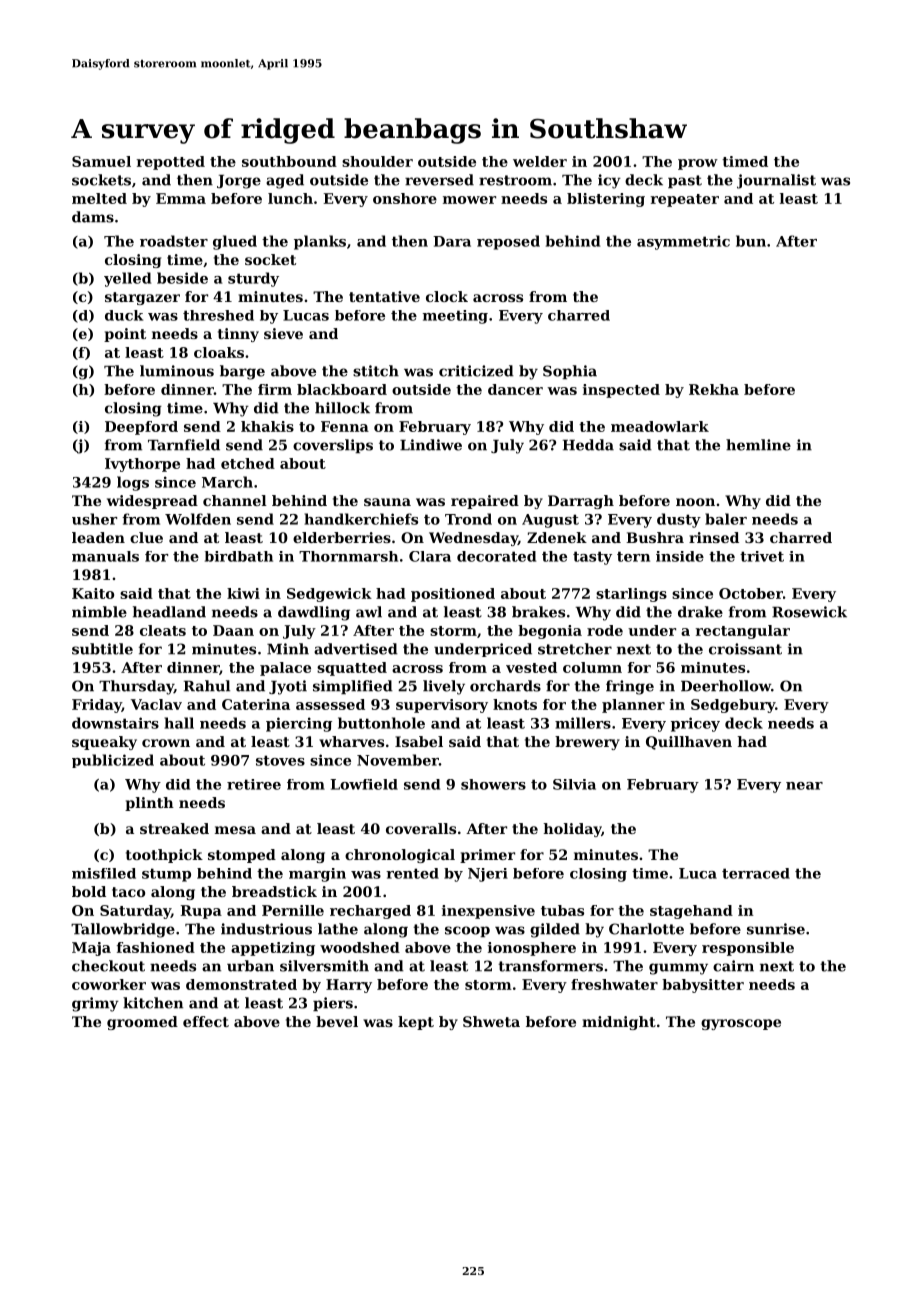 Image resolution: width=924 pixels, height=1308 pixels. I want to click on reposed, so click(508, 242).
